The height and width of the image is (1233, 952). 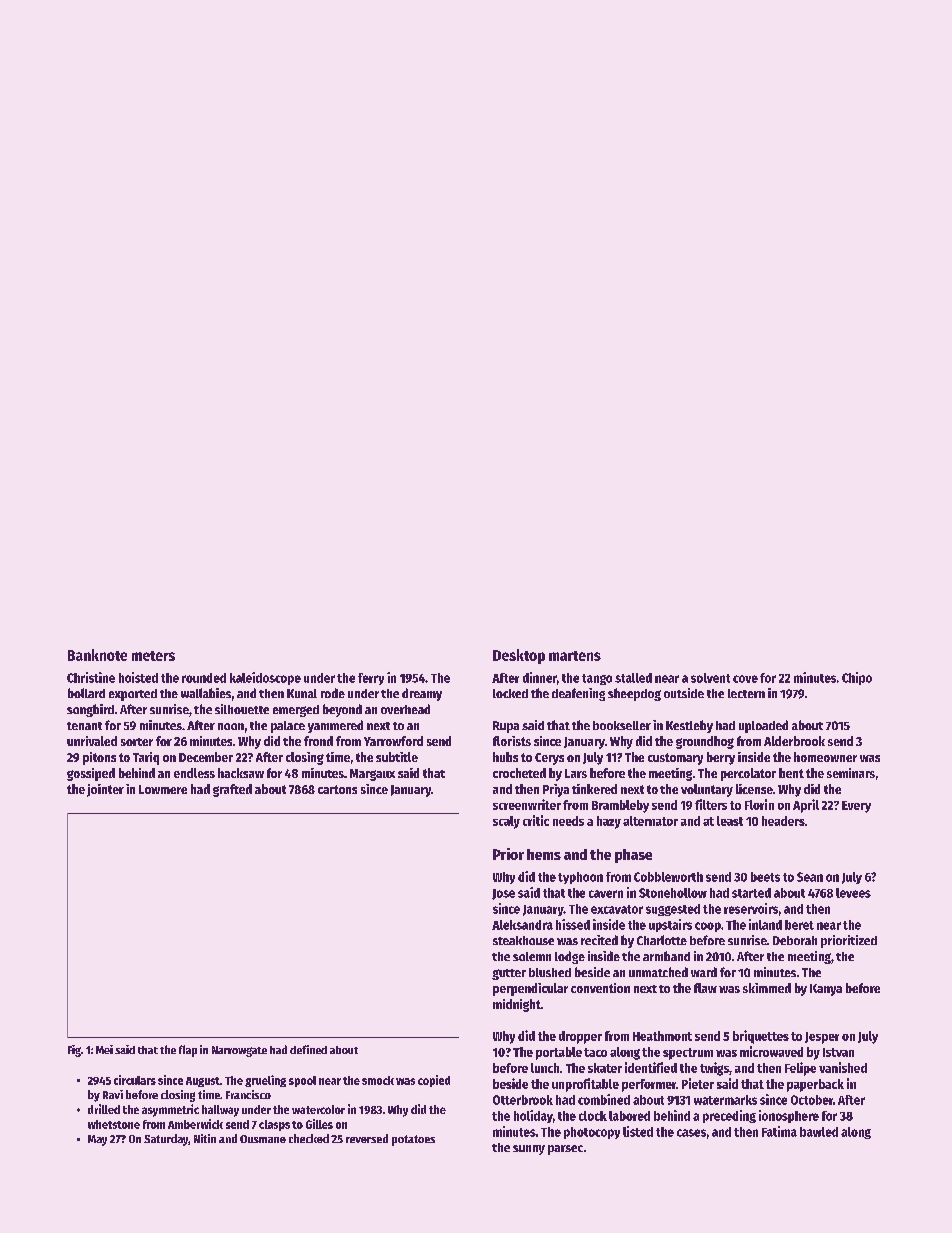 I want to click on Desktop, so click(x=519, y=656).
